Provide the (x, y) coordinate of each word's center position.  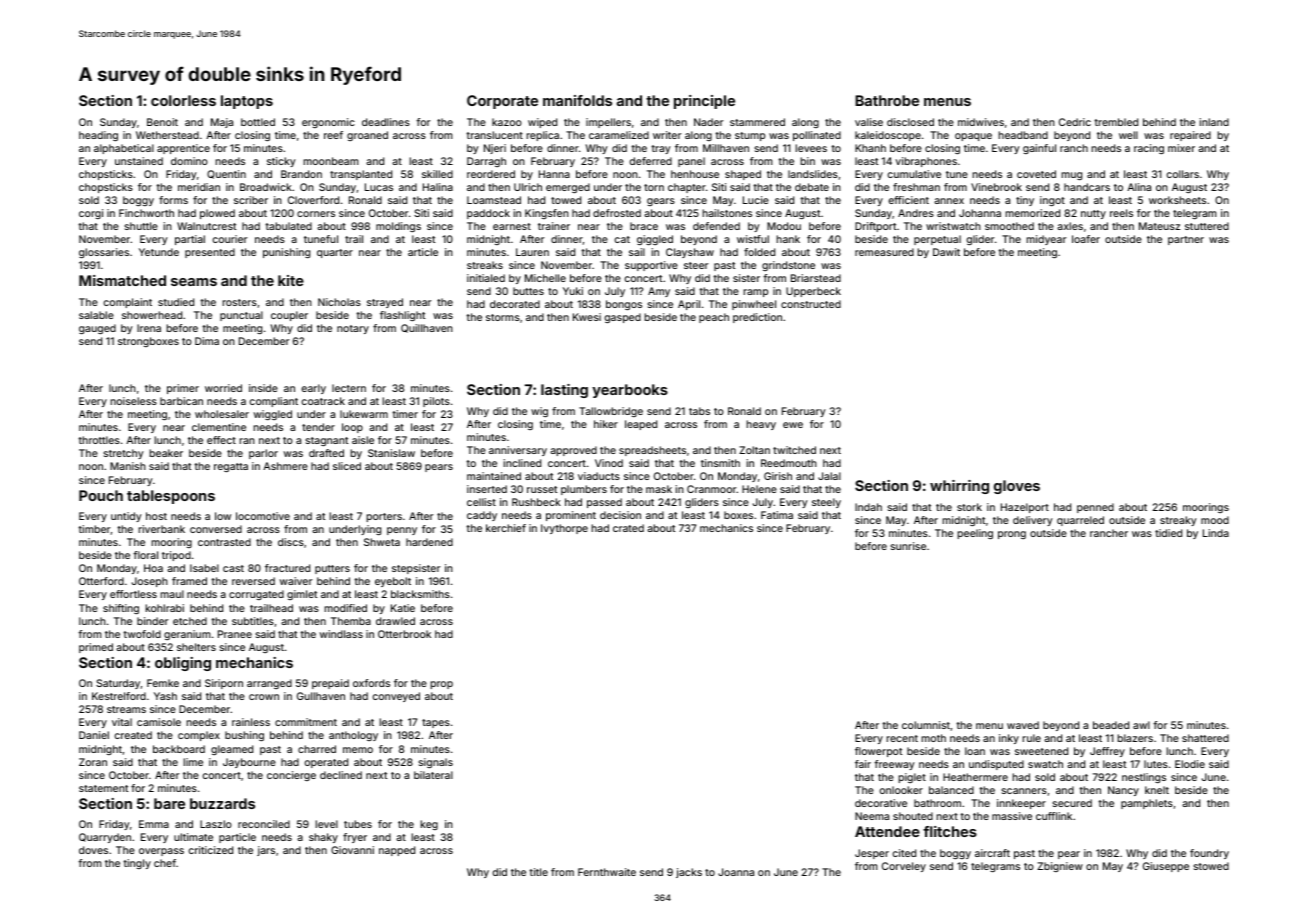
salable (96, 315)
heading (98, 136)
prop (441, 685)
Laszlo (216, 824)
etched (190, 621)
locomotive (263, 516)
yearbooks (630, 391)
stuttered (1207, 226)
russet (542, 489)
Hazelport (1025, 508)
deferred (651, 161)
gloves (1017, 487)
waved (1023, 725)
